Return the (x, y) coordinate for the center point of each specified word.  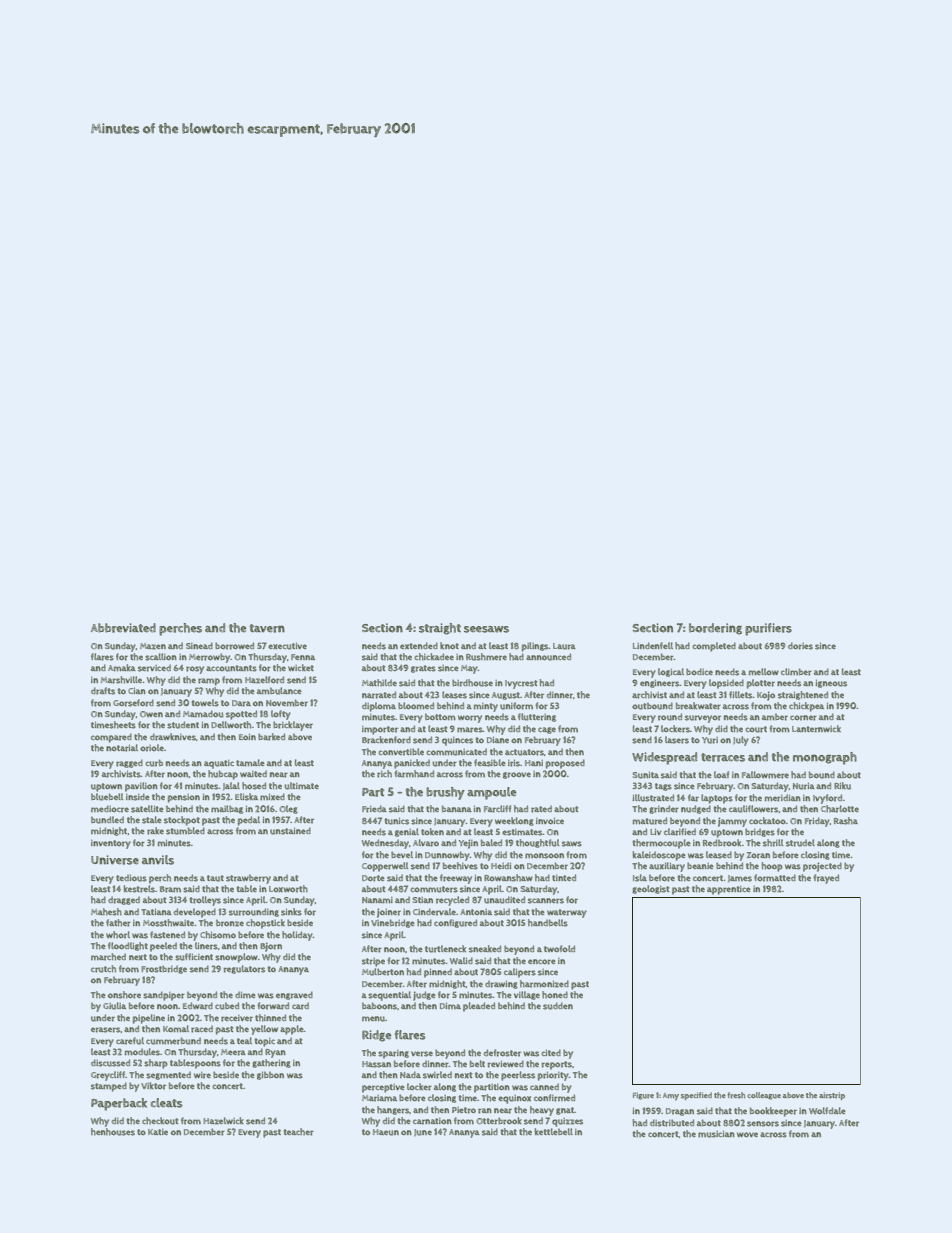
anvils (158, 860)
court (756, 729)
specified (696, 1096)
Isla (640, 878)
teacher (299, 1132)
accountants (231, 668)
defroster (502, 1053)
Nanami (377, 900)
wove (747, 1134)
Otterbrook (499, 1121)
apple (292, 1030)
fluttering (537, 717)
